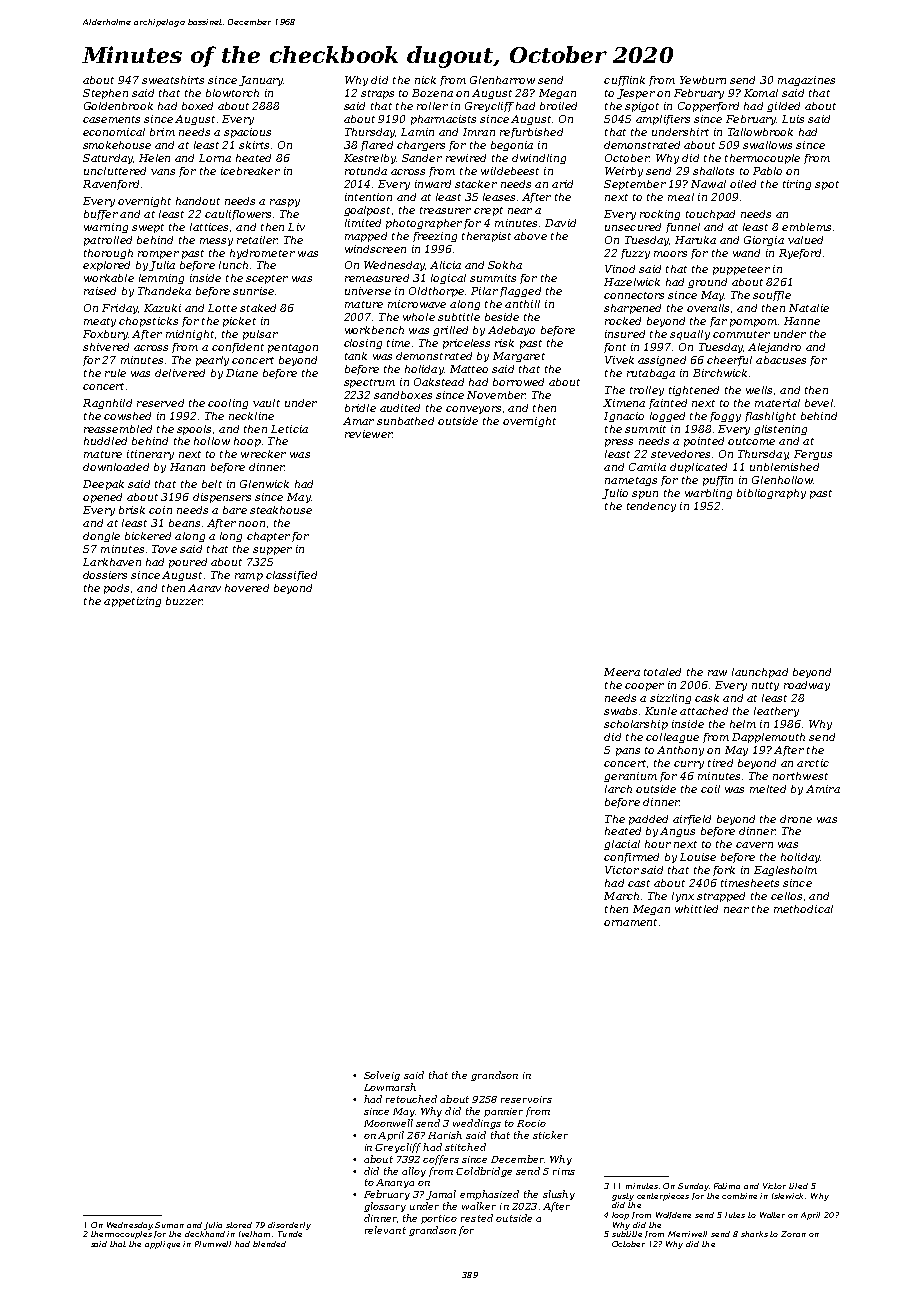 The image size is (924, 1308). What do you see at coordinates (662, 361) in the screenshot?
I see `assigned` at bounding box center [662, 361].
